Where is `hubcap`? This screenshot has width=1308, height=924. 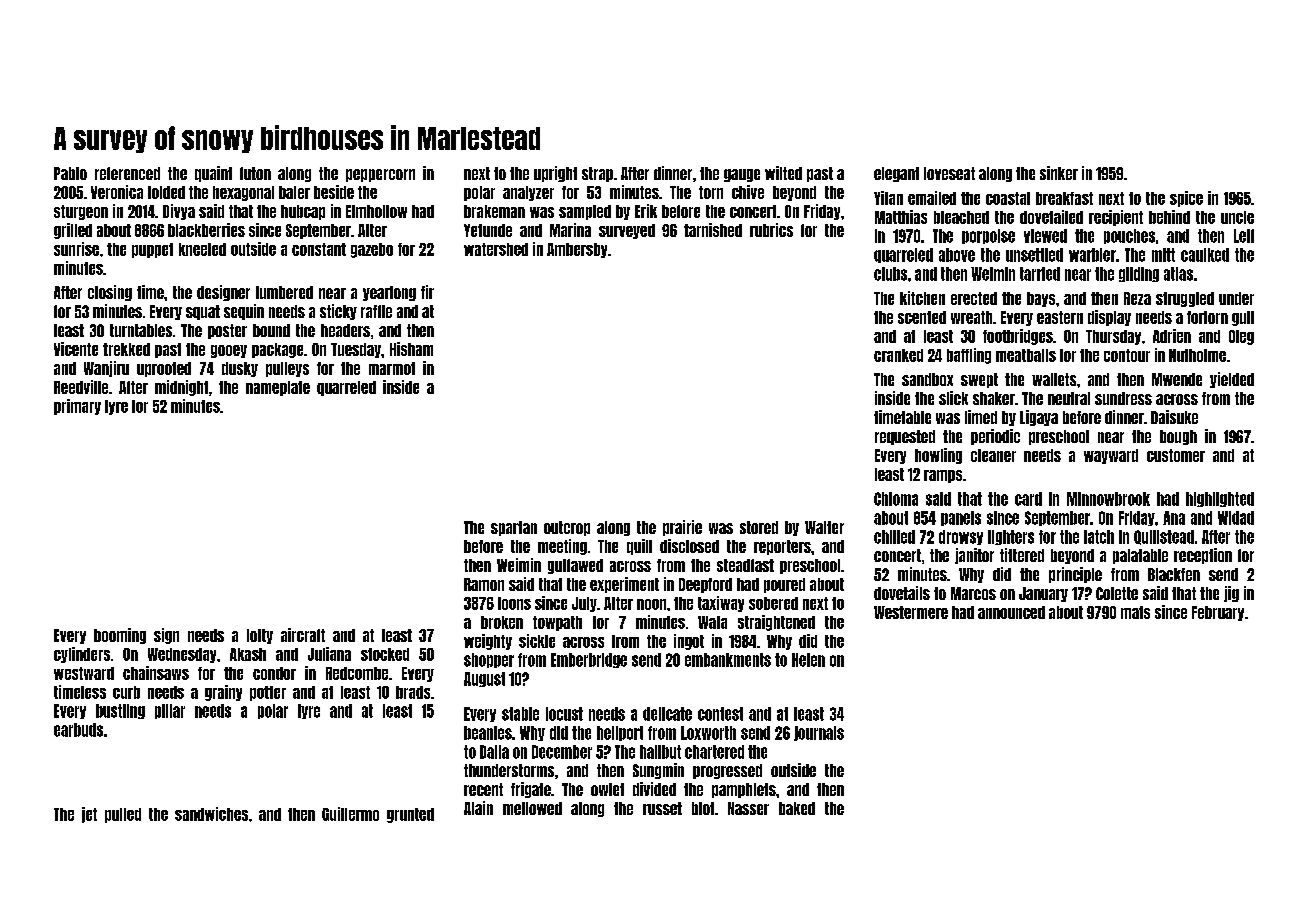 hubcap is located at coordinates (303, 212).
